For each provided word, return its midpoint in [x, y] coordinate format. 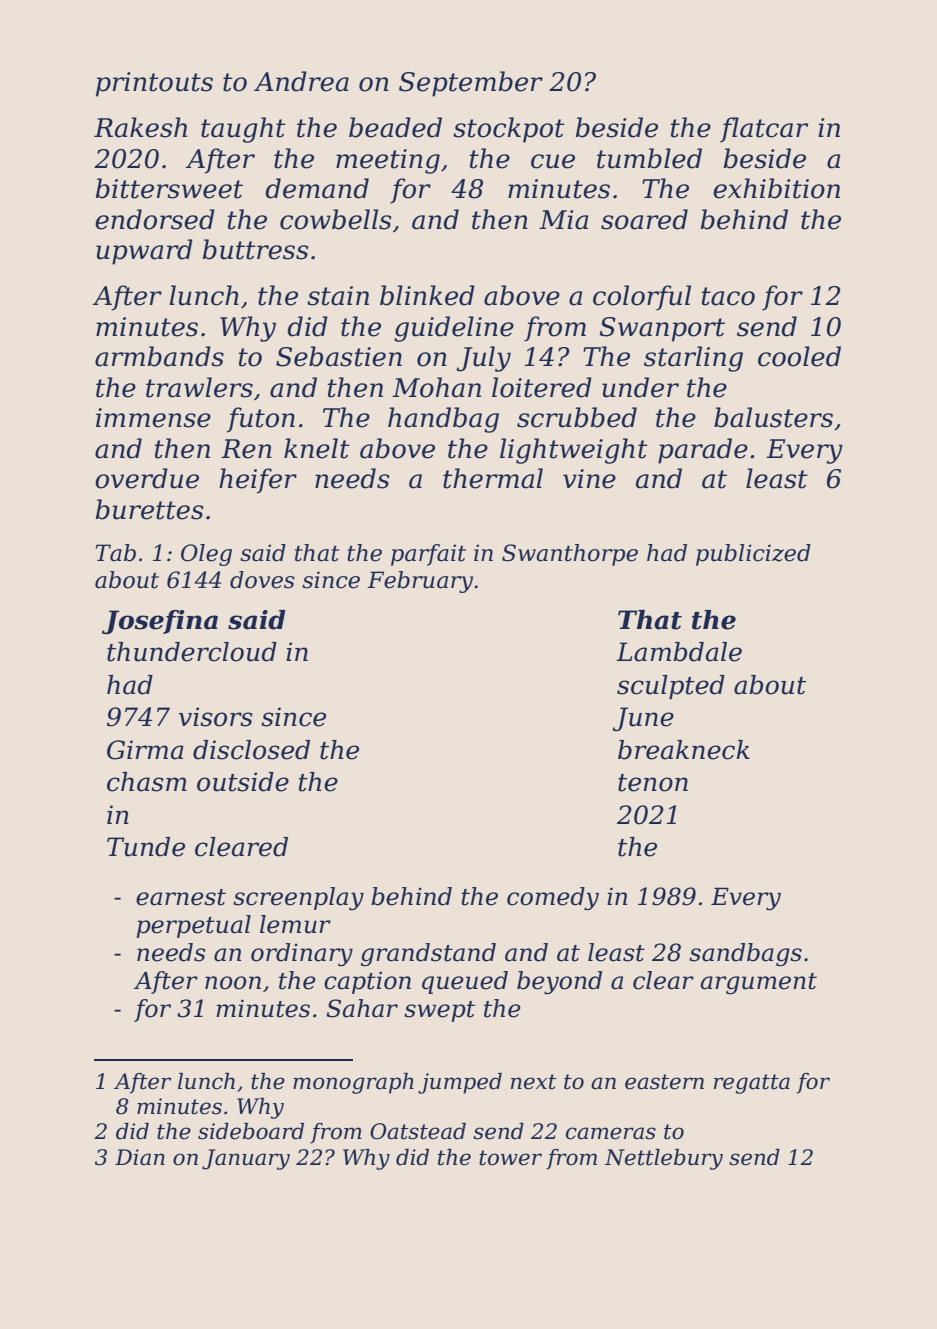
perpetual [193, 926]
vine [589, 479]
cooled [799, 356]
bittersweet [169, 188]
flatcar [764, 130]
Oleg [206, 555]
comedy [553, 899]
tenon [653, 783]
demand [317, 188]
